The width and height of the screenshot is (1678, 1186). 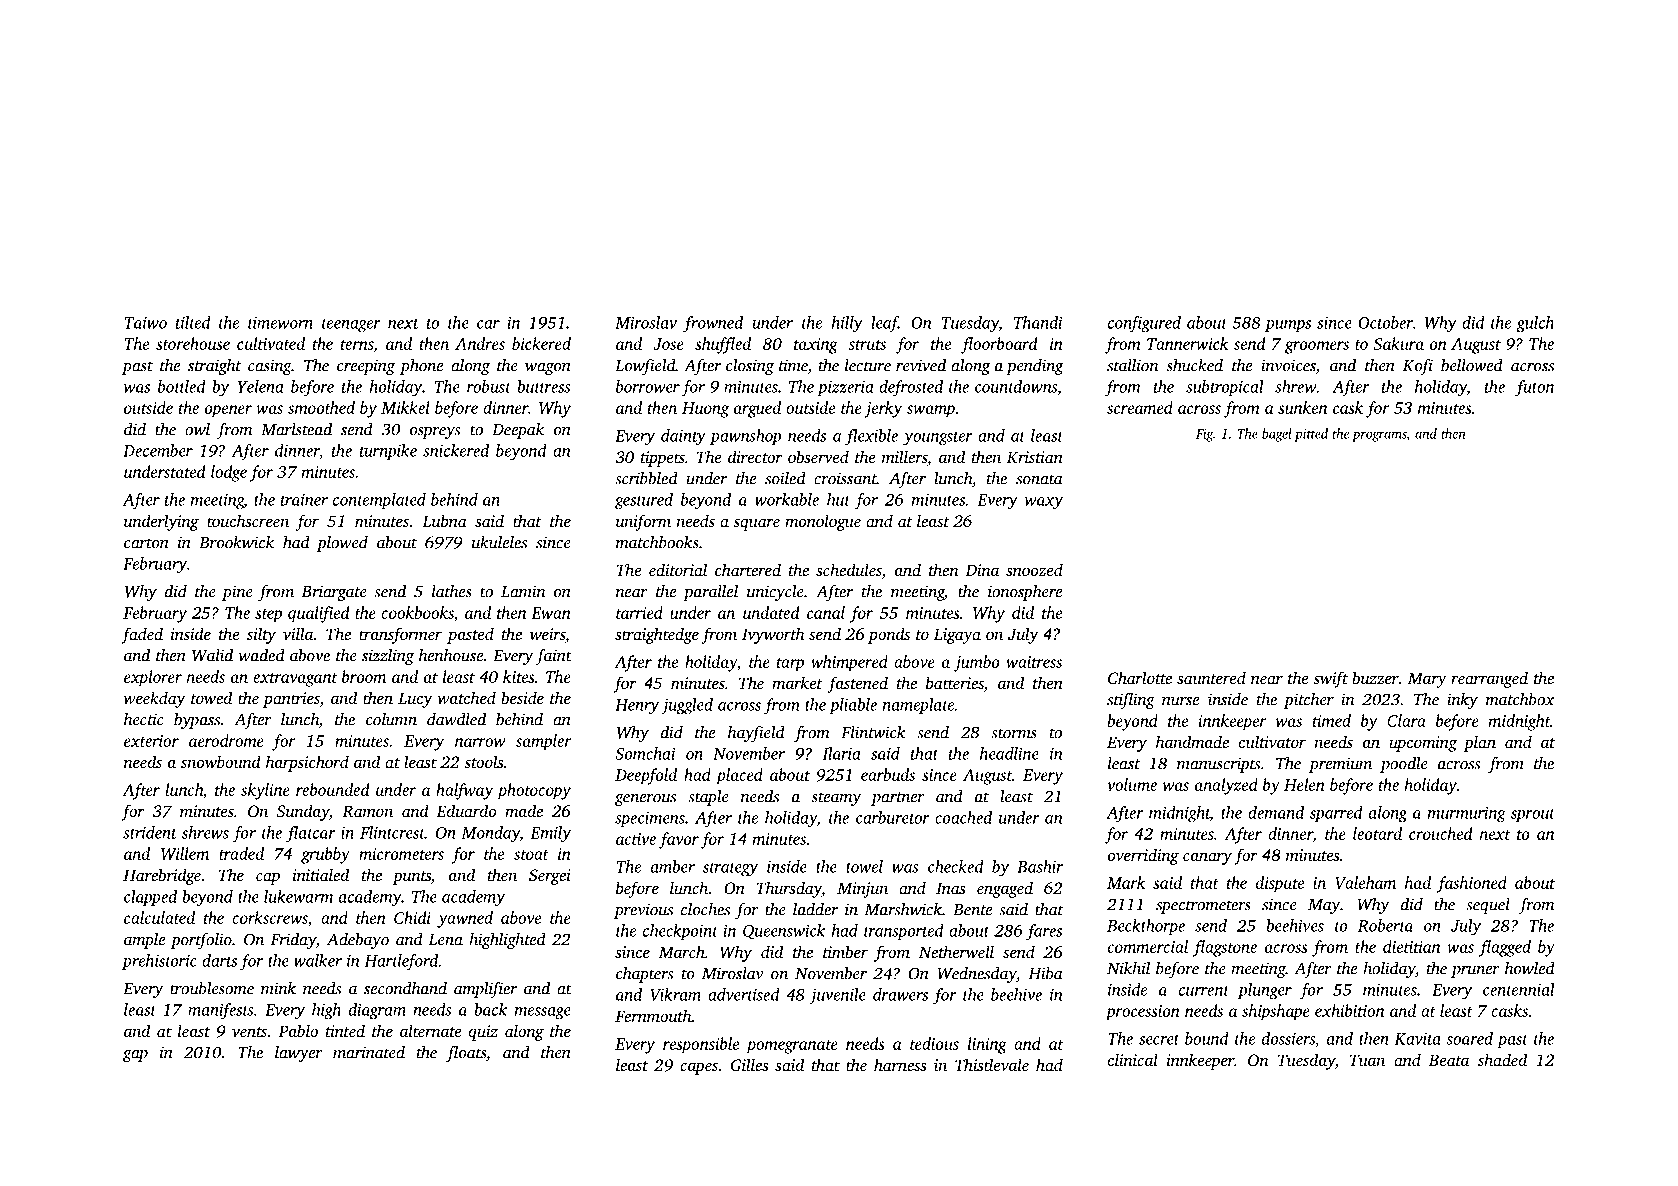 What do you see at coordinates (645, 800) in the screenshot?
I see `generous` at bounding box center [645, 800].
